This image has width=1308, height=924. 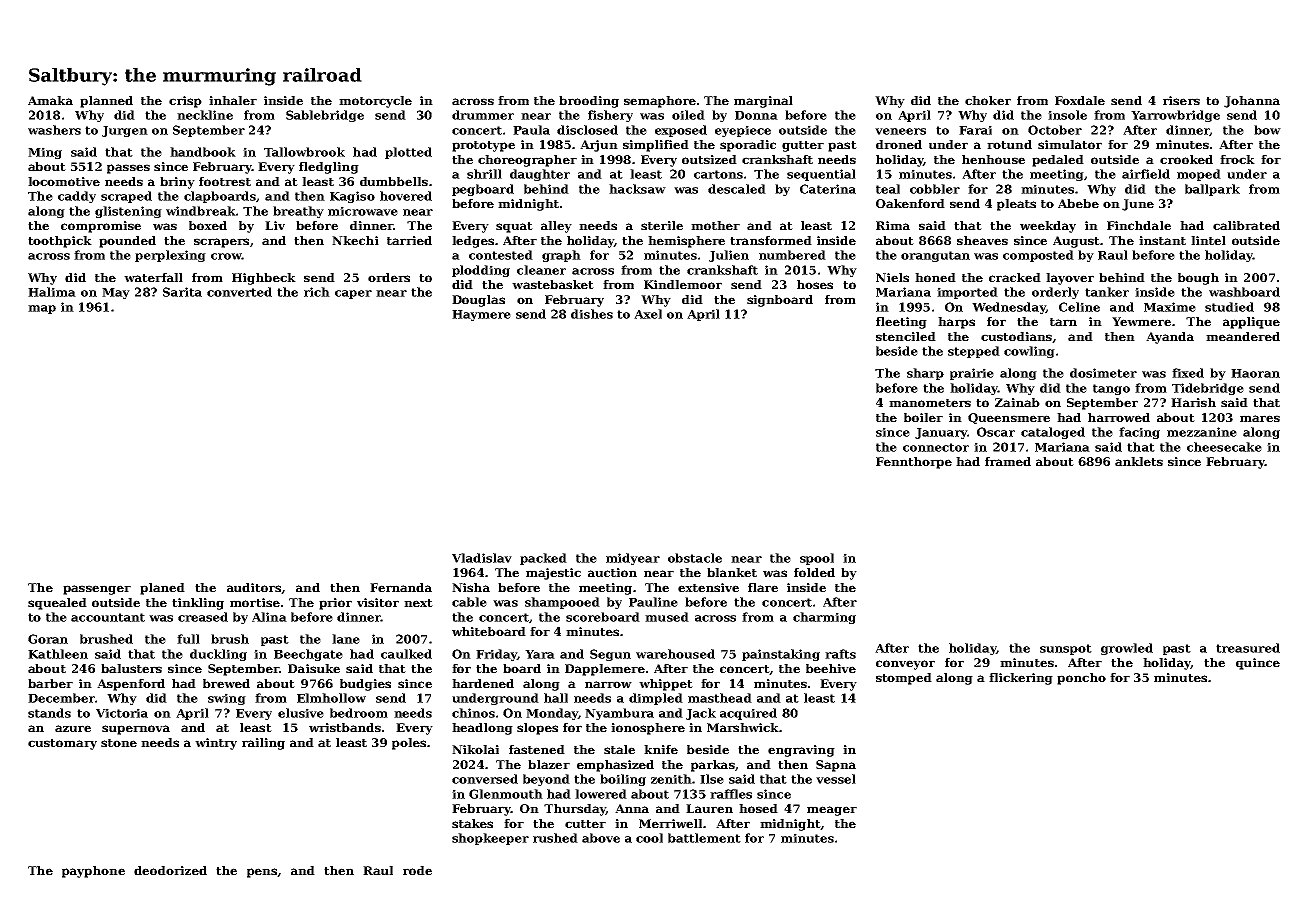 I want to click on folded, so click(x=814, y=572).
